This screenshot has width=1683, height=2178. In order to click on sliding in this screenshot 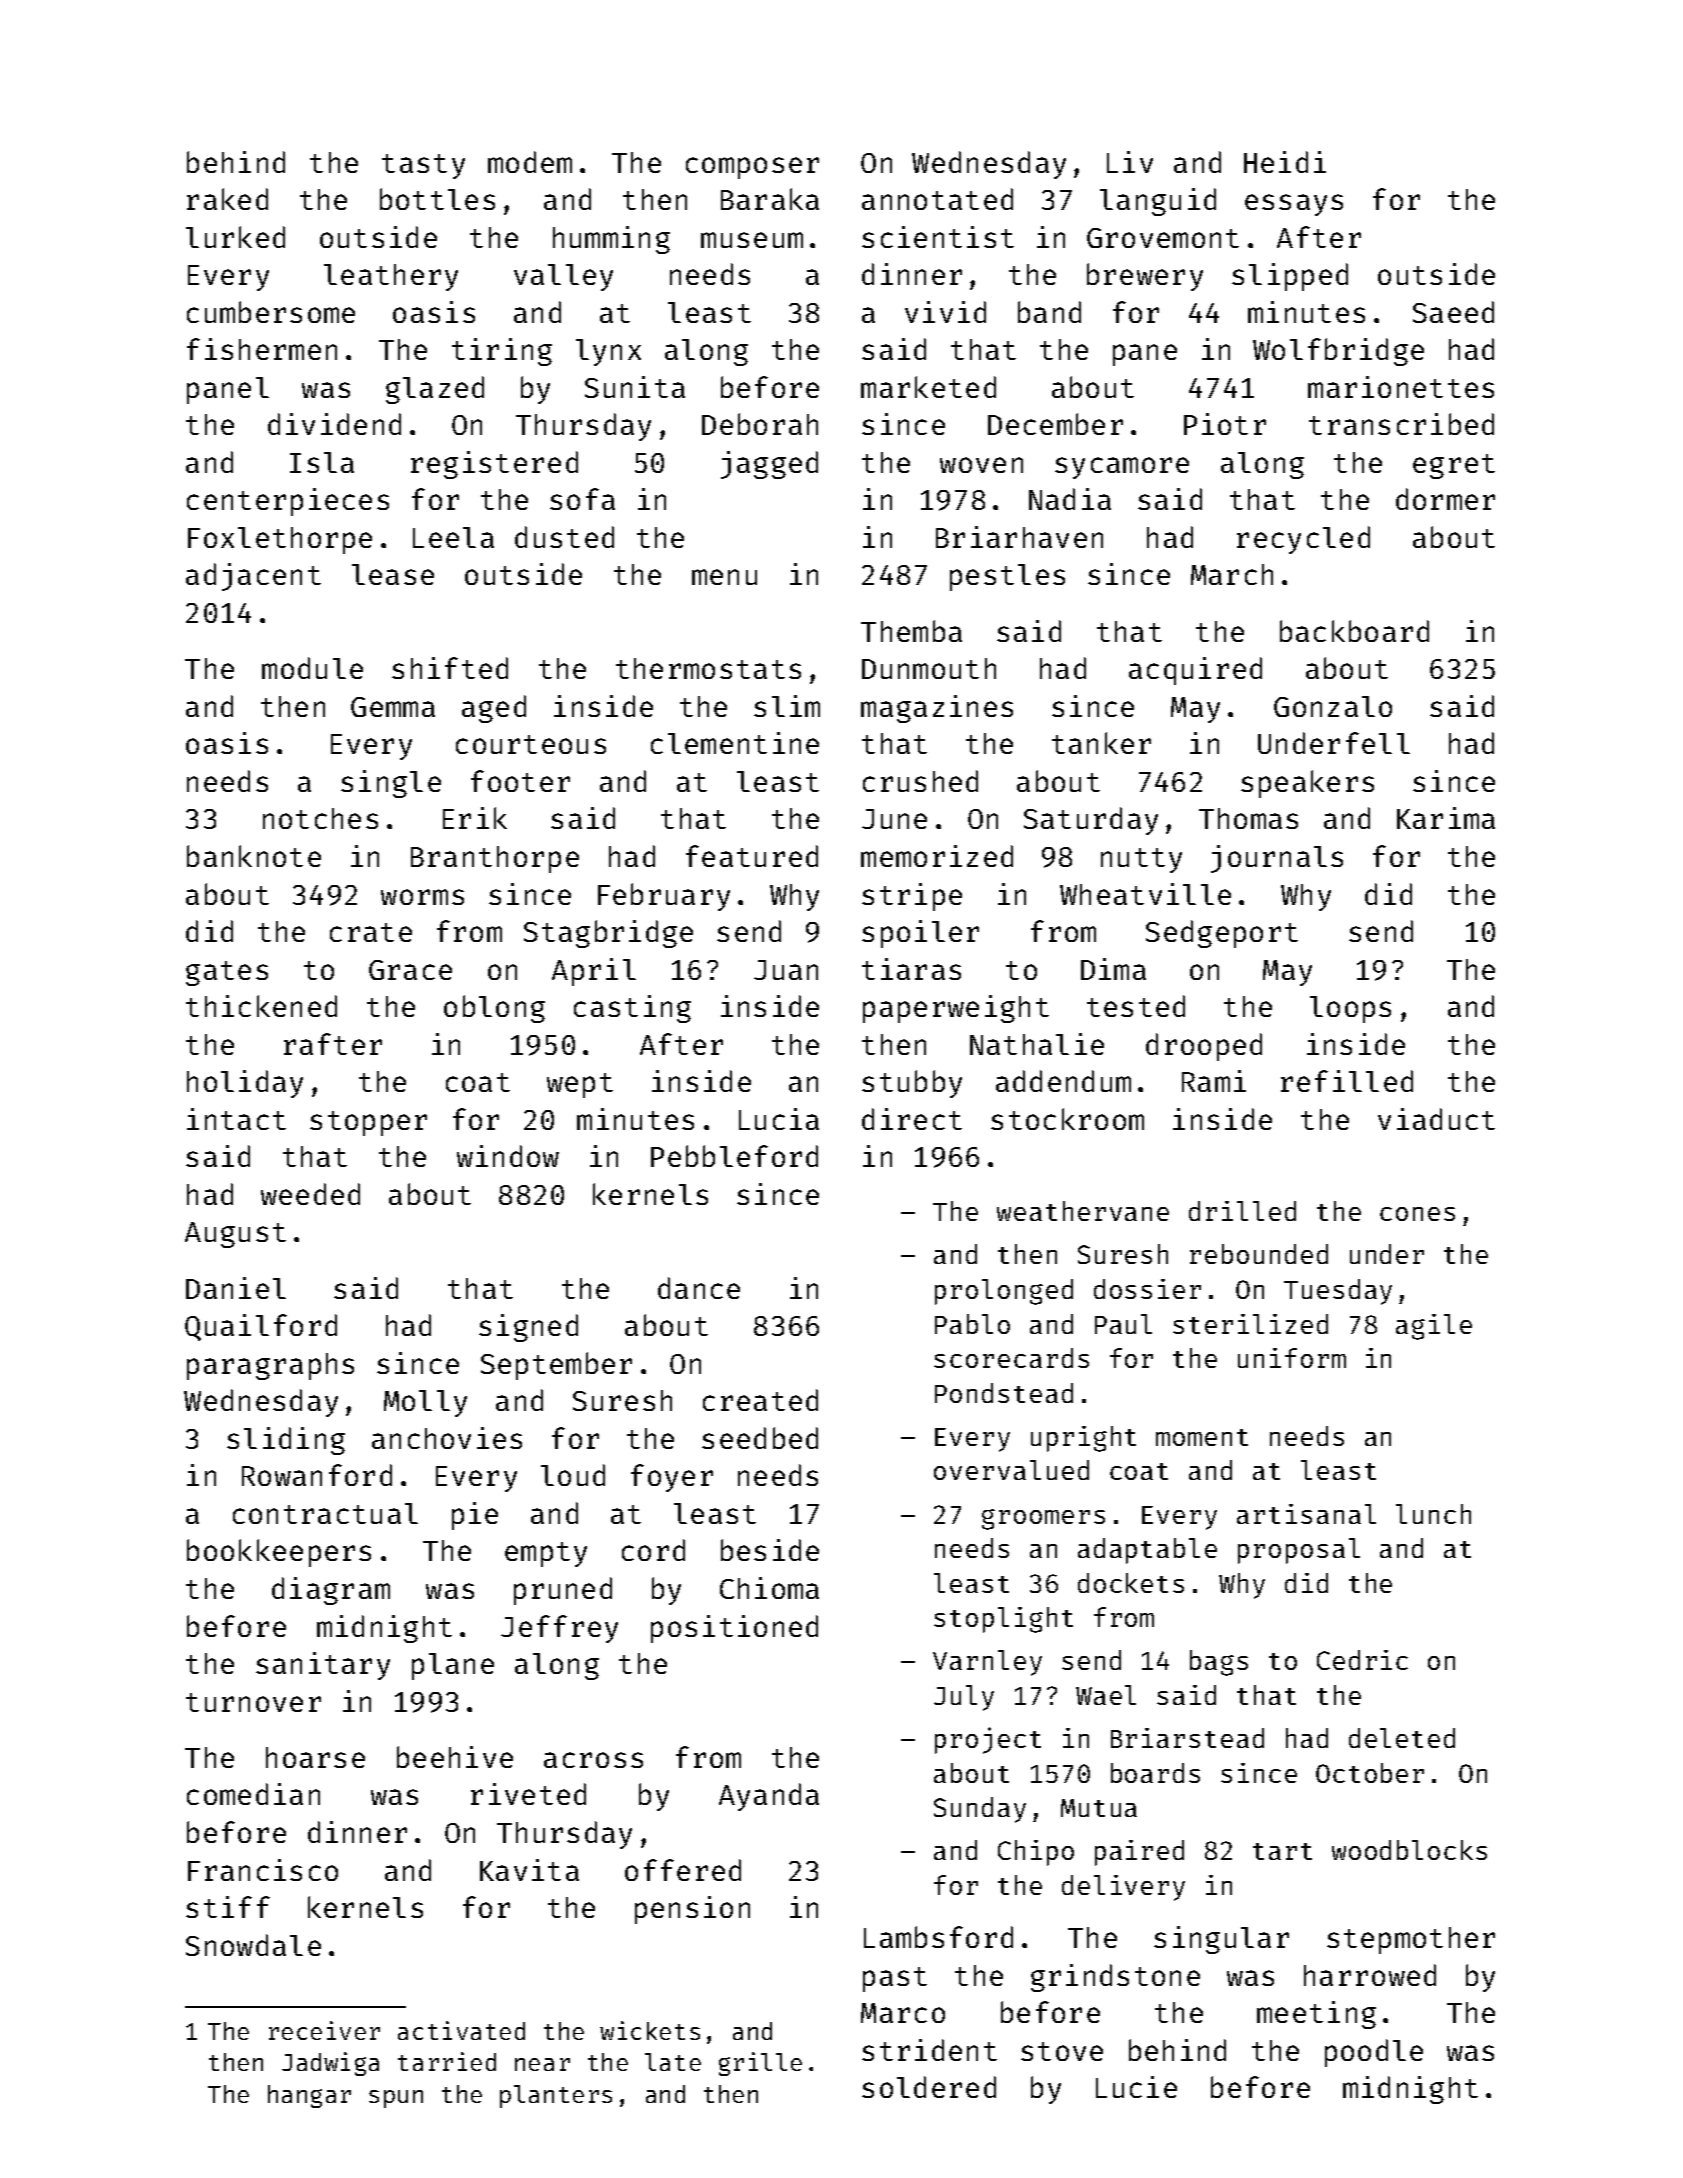, I will do `click(286, 1441)`.
